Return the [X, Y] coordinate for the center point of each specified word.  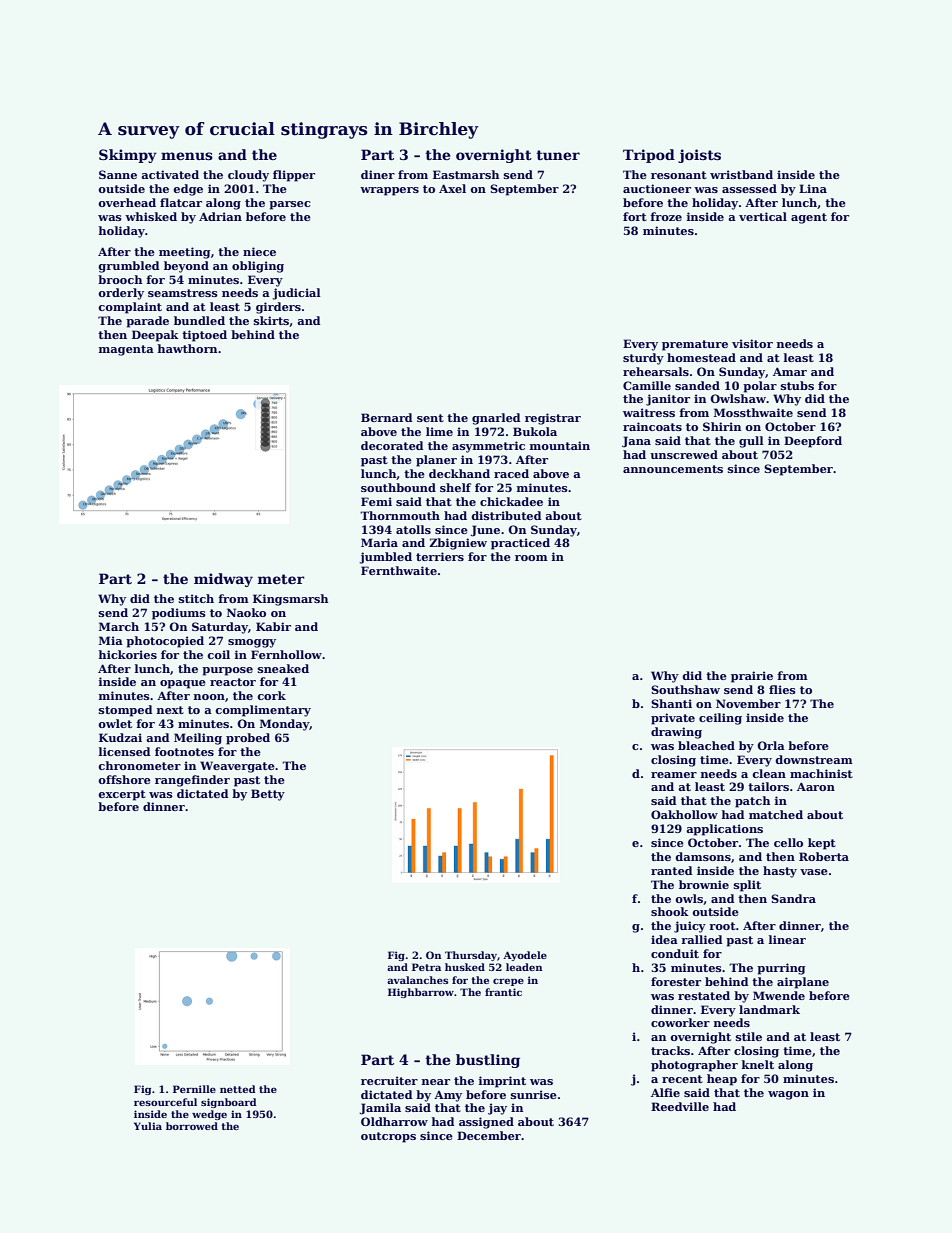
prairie [752, 677]
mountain [560, 445]
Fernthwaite [399, 570]
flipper [294, 176]
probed [248, 739]
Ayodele [525, 956]
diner [378, 174]
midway [223, 580]
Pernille [194, 1089]
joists [699, 156]
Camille [647, 385]
